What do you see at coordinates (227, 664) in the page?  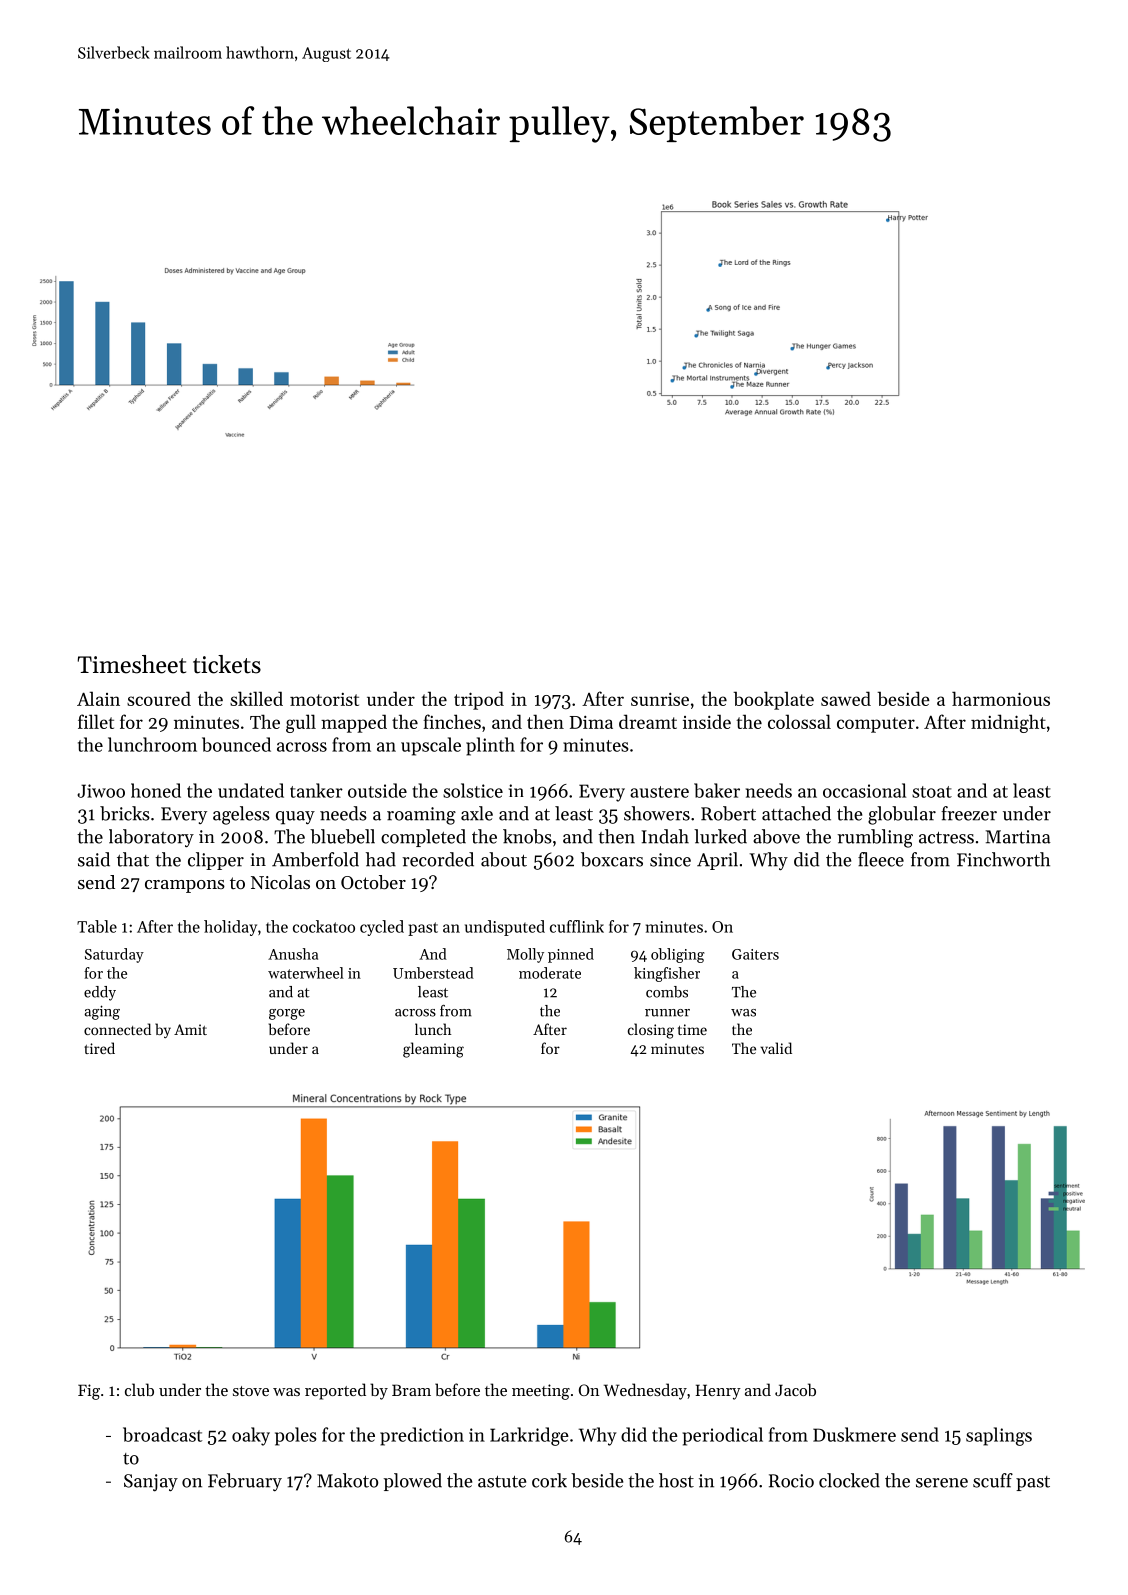 I see `tickets` at bounding box center [227, 664].
